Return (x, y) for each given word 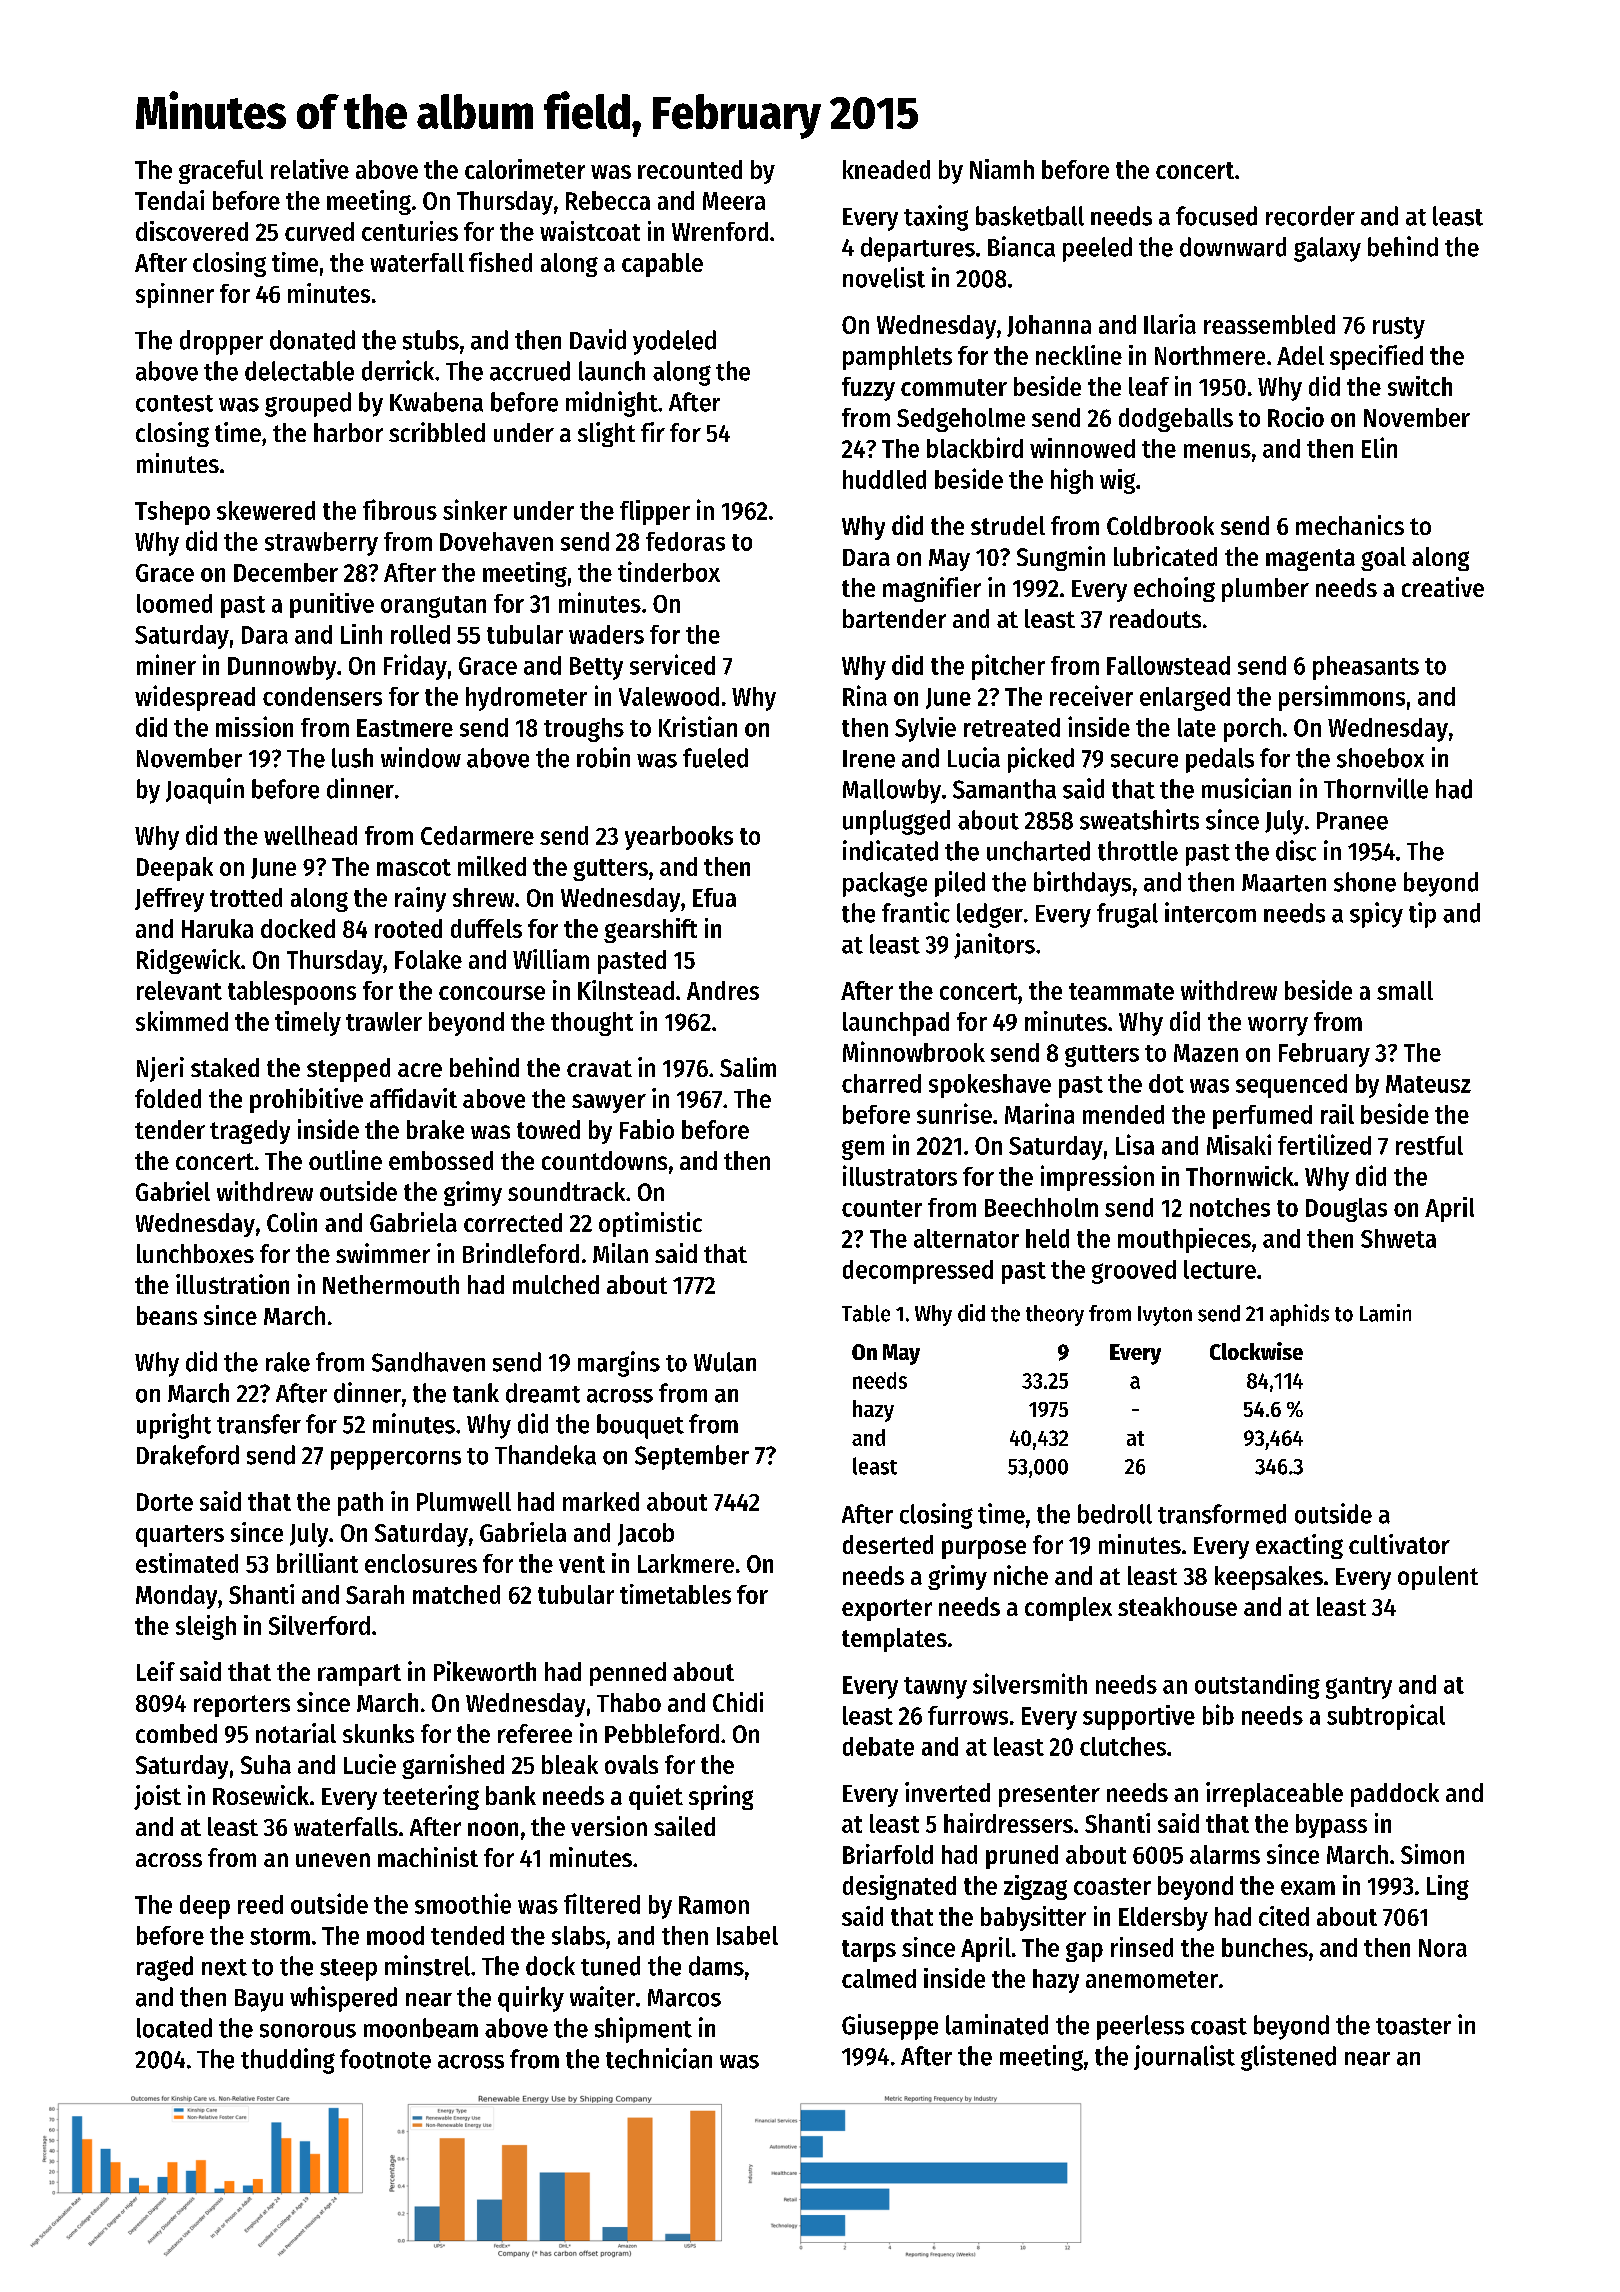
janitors (994, 946)
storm (280, 1936)
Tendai (169, 200)
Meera (734, 201)
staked (225, 1067)
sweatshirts (1139, 819)
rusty (1399, 328)
